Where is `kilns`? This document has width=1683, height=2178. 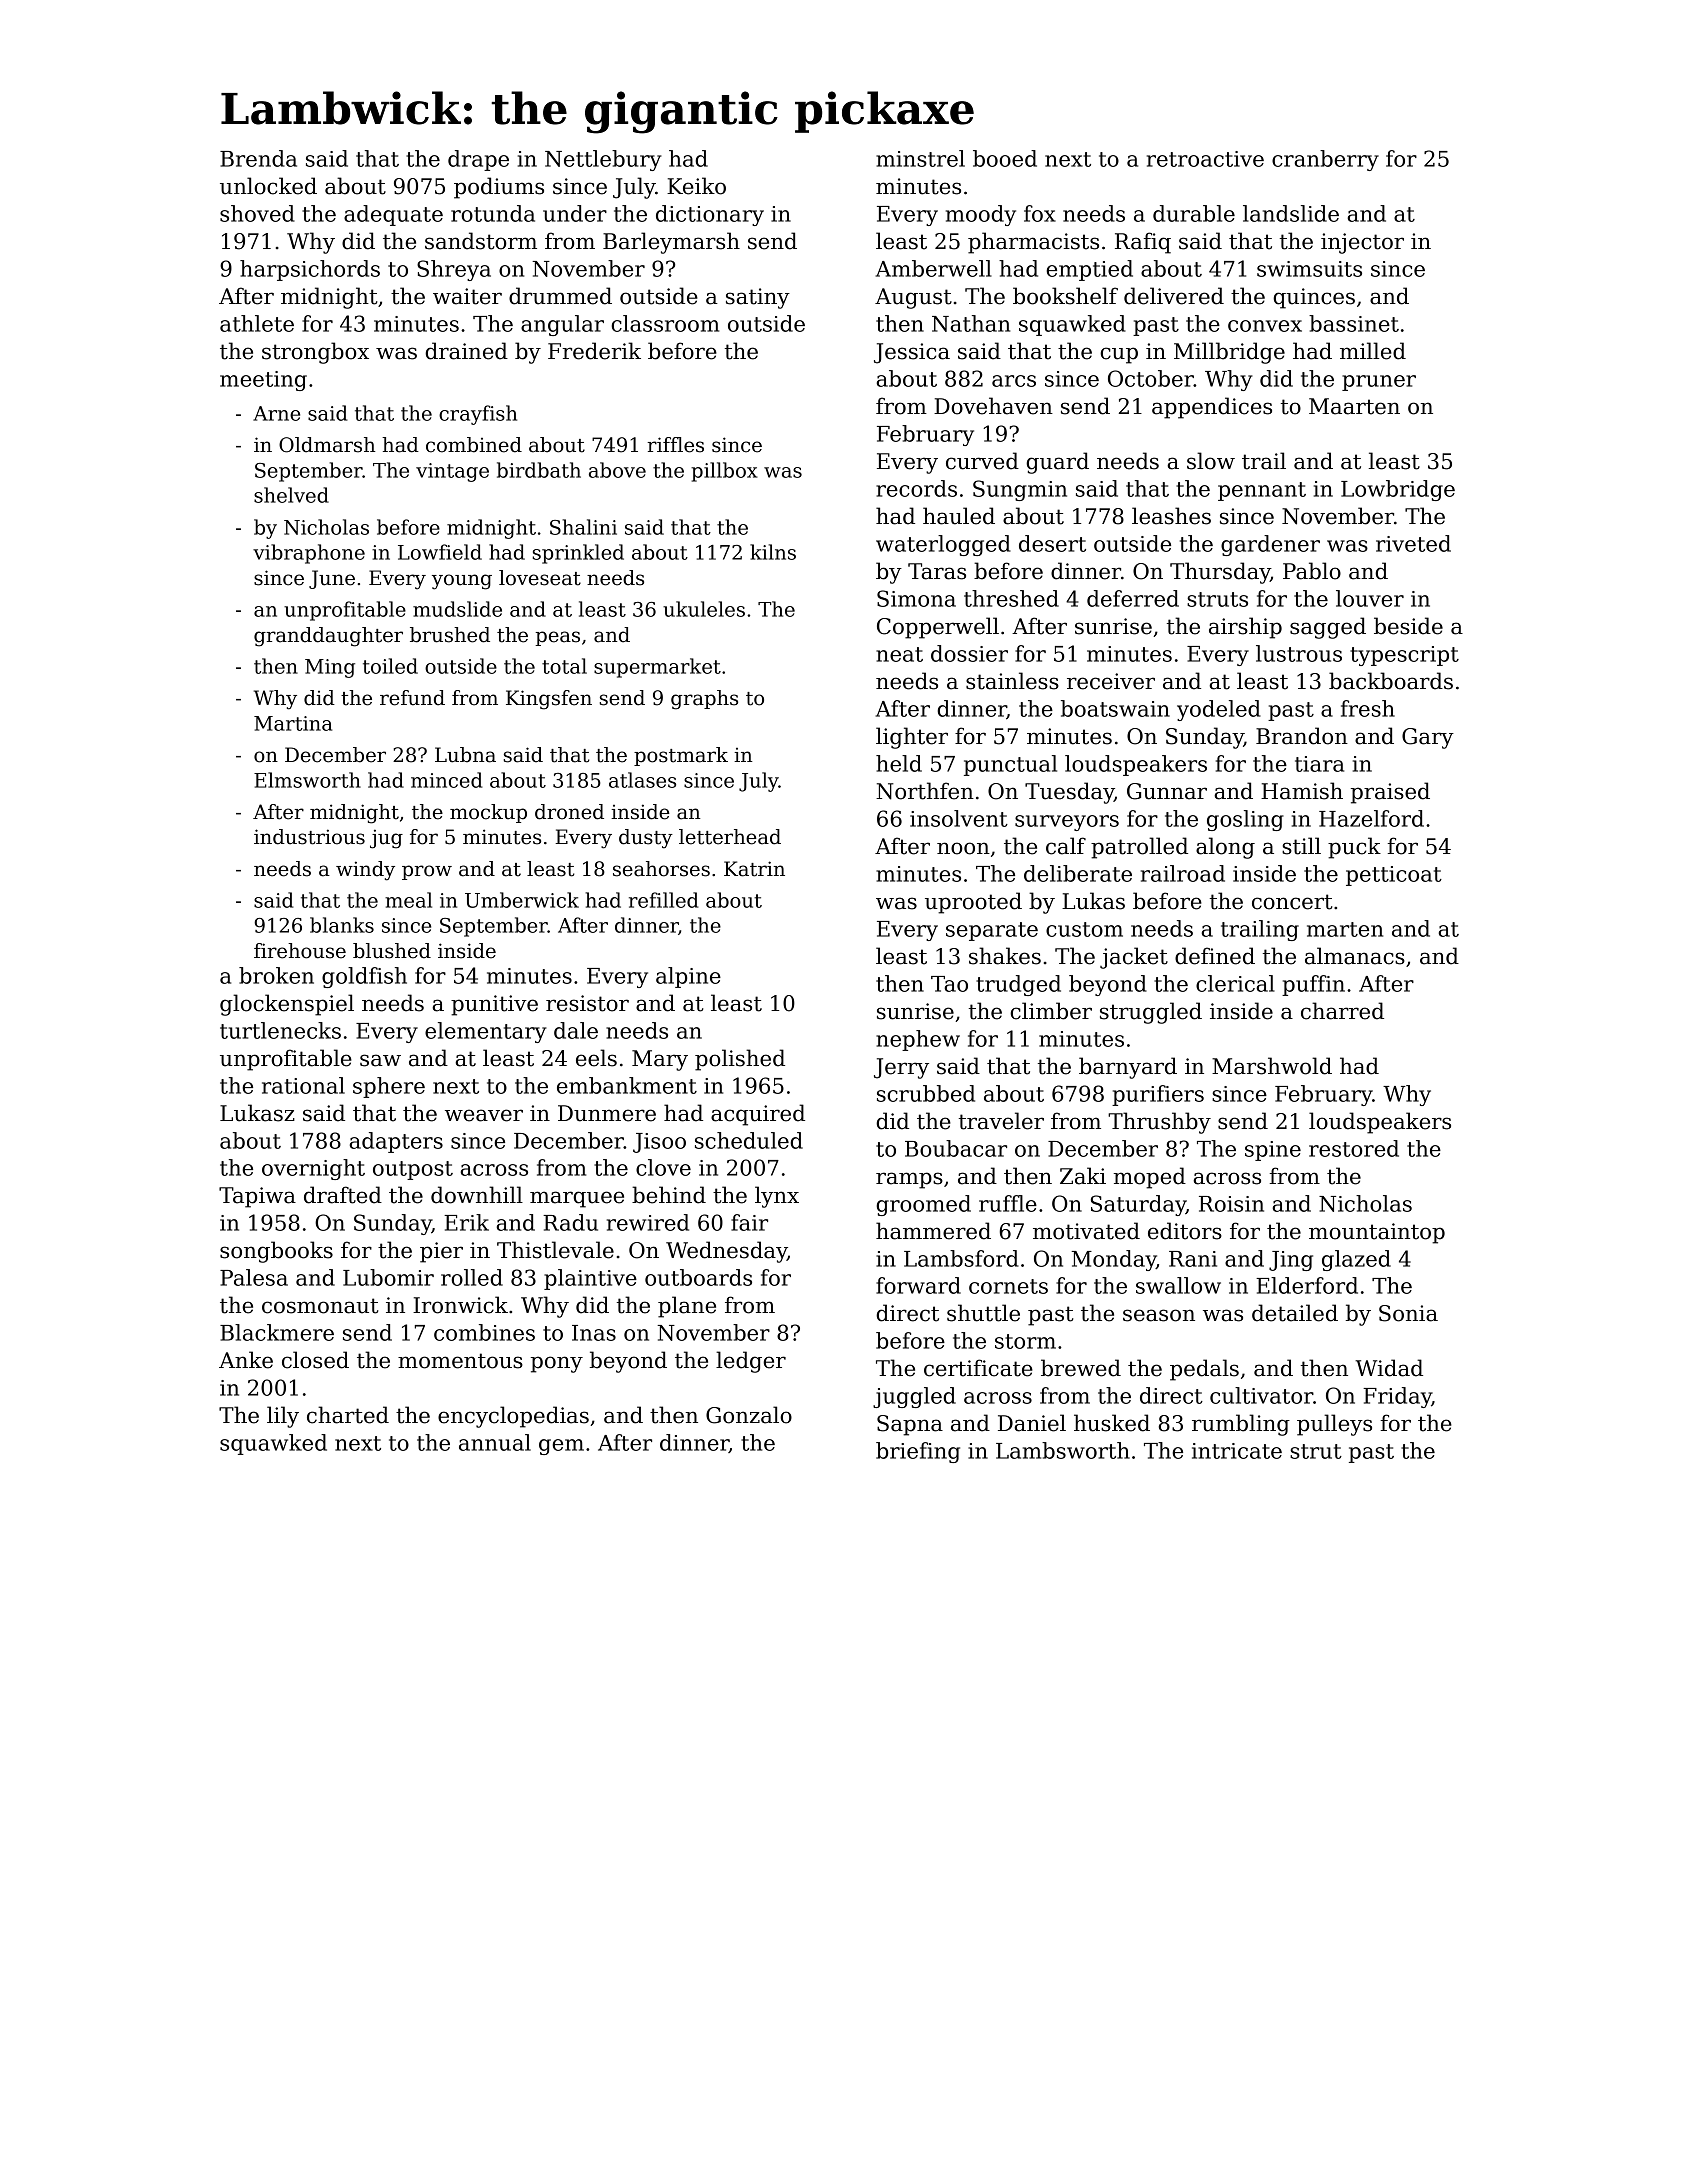
kilns is located at coordinates (773, 552).
